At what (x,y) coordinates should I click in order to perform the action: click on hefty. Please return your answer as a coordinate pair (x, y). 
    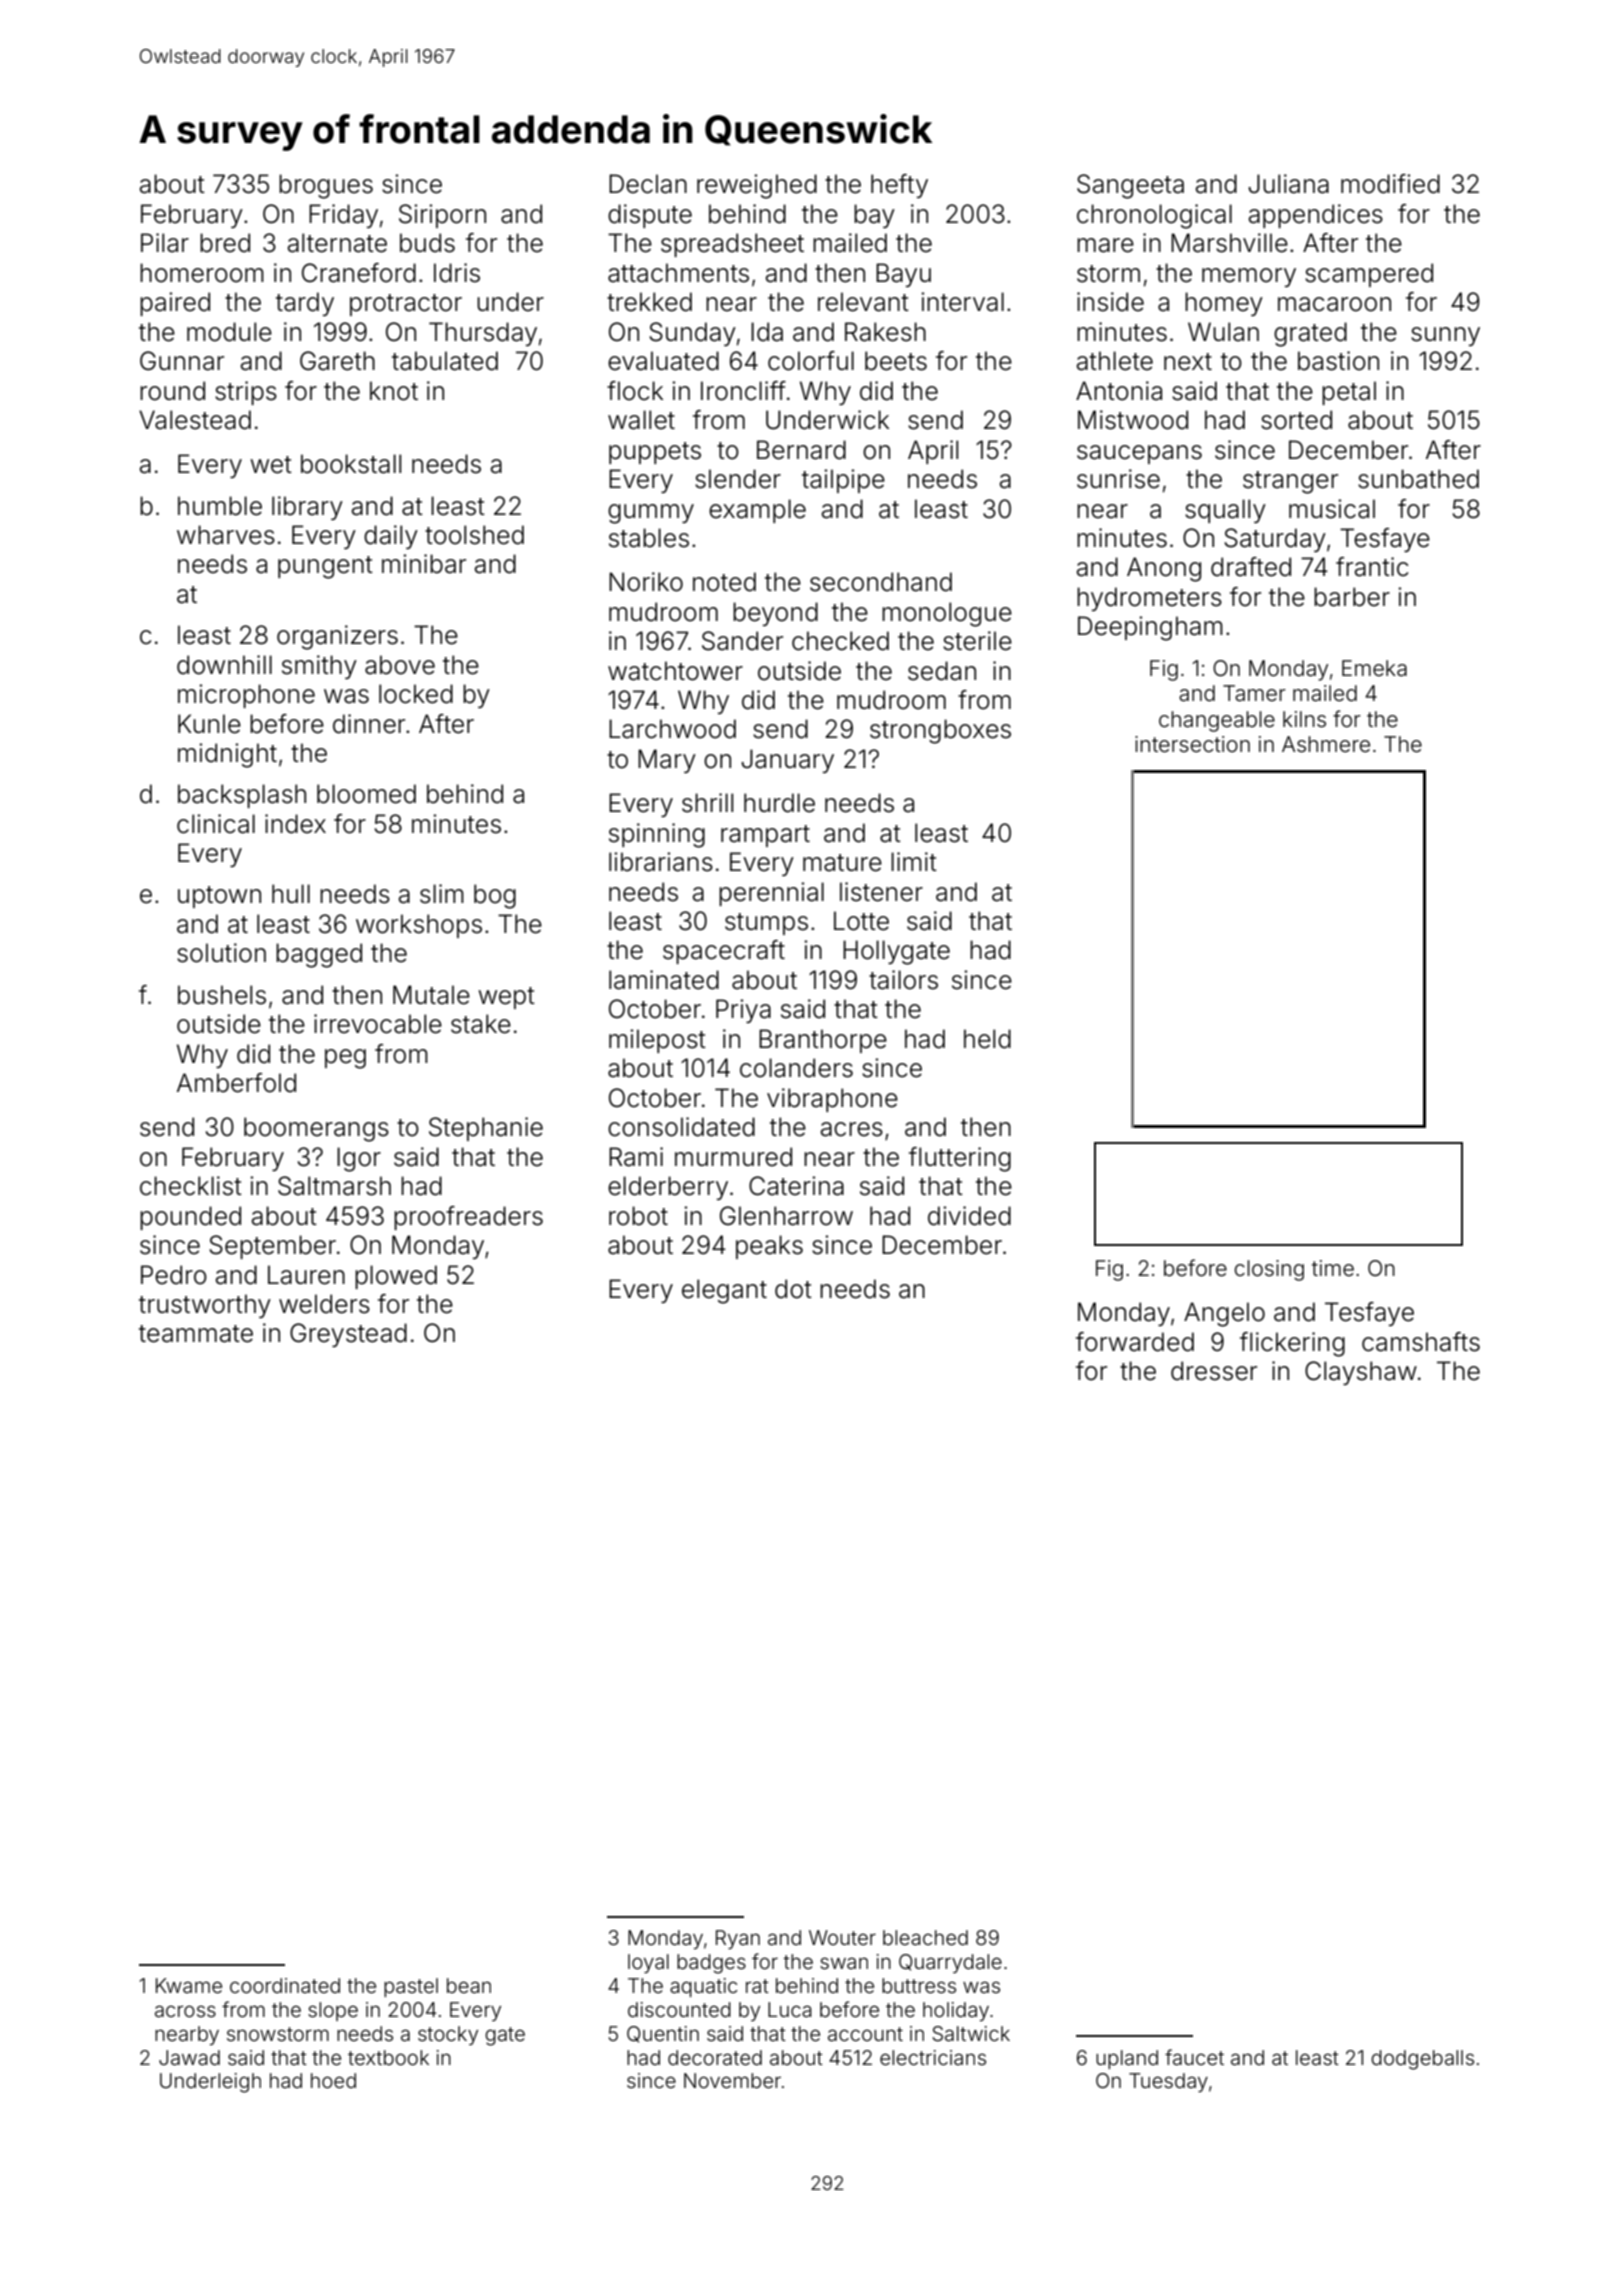
    Looking at the image, I should click on (899, 186).
